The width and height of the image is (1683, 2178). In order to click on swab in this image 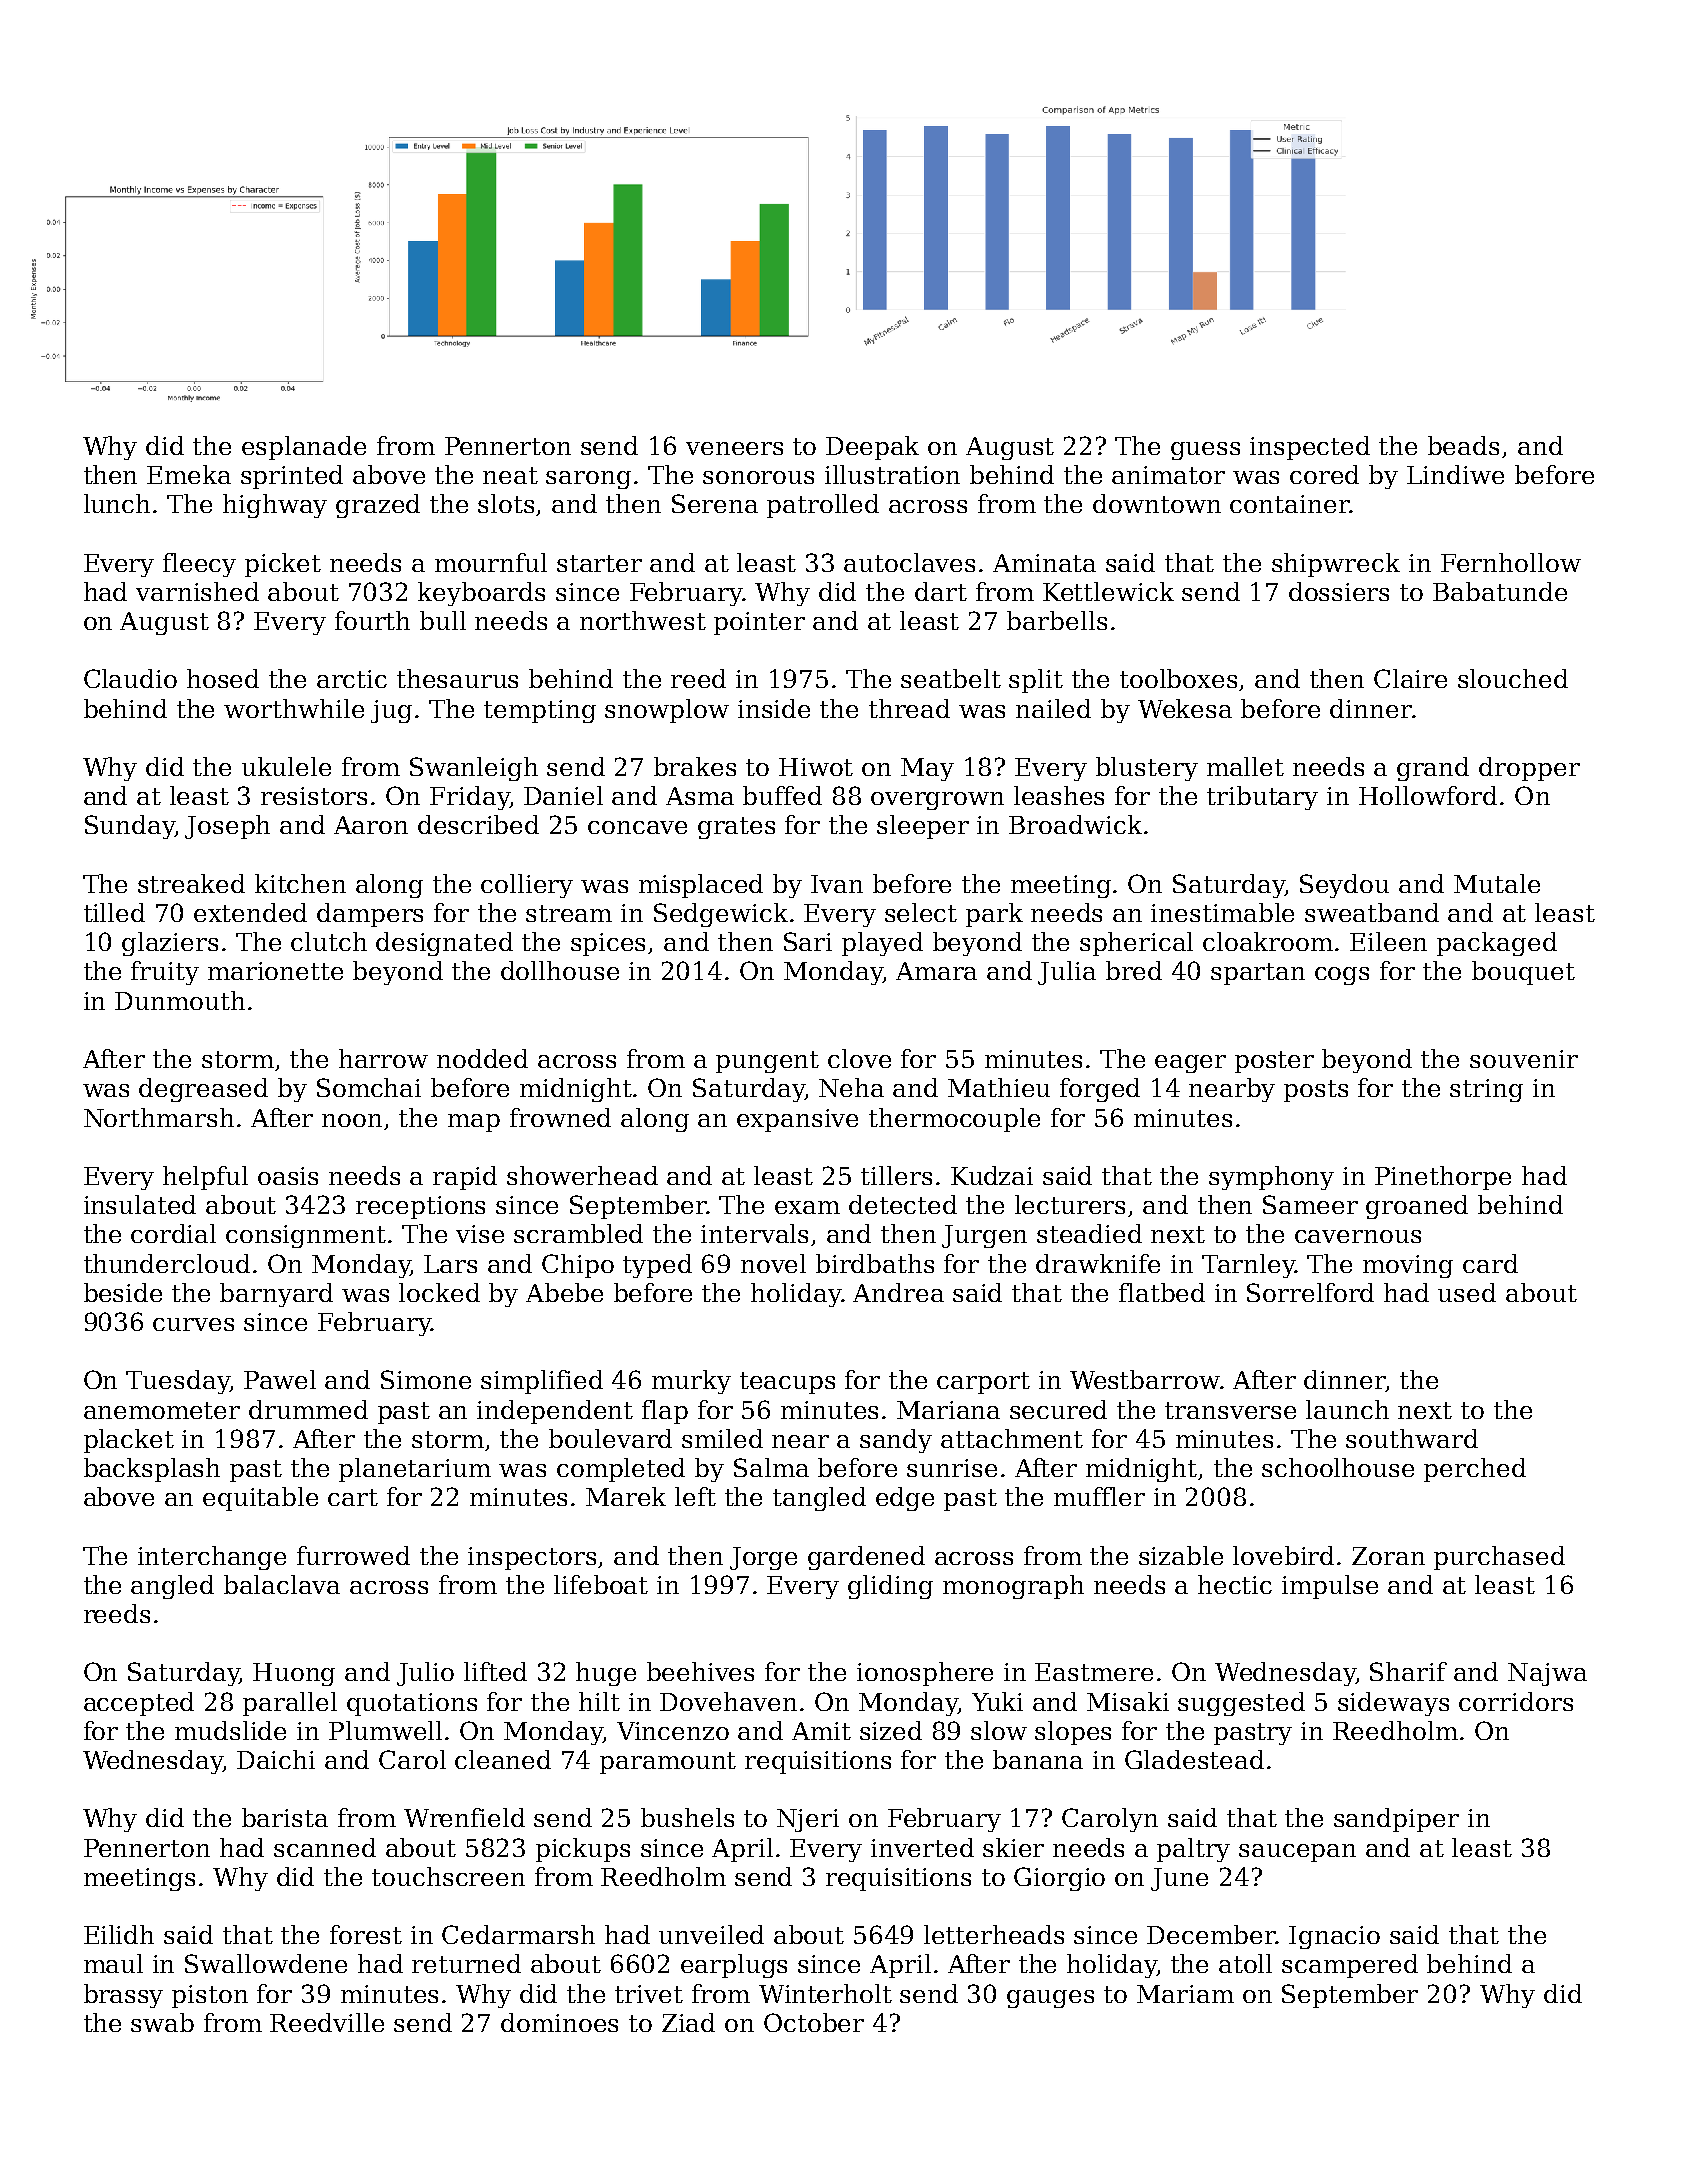, I will do `click(162, 2022)`.
